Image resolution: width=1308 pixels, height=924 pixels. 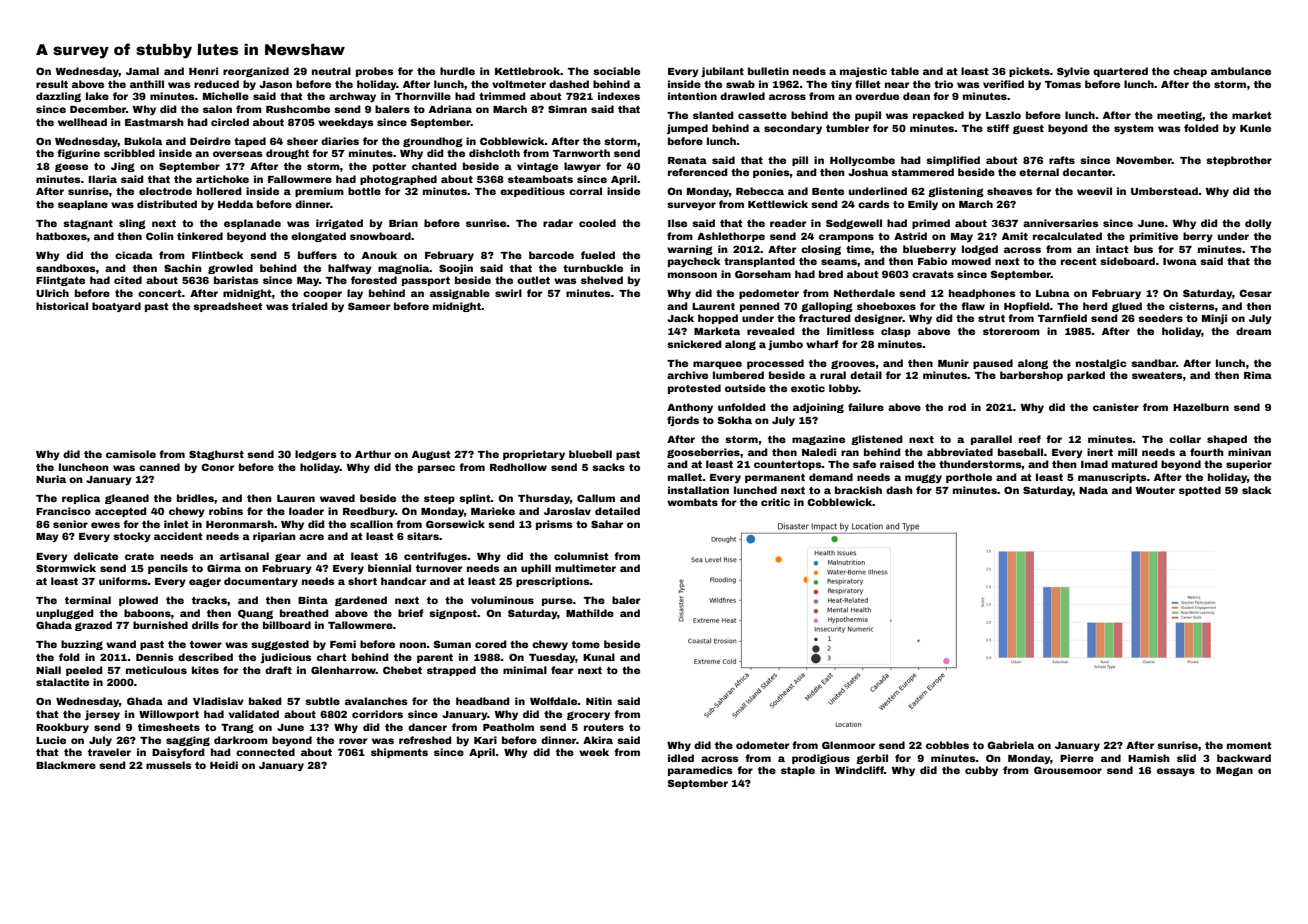 What do you see at coordinates (825, 318) in the screenshot?
I see `fractured` at bounding box center [825, 318].
